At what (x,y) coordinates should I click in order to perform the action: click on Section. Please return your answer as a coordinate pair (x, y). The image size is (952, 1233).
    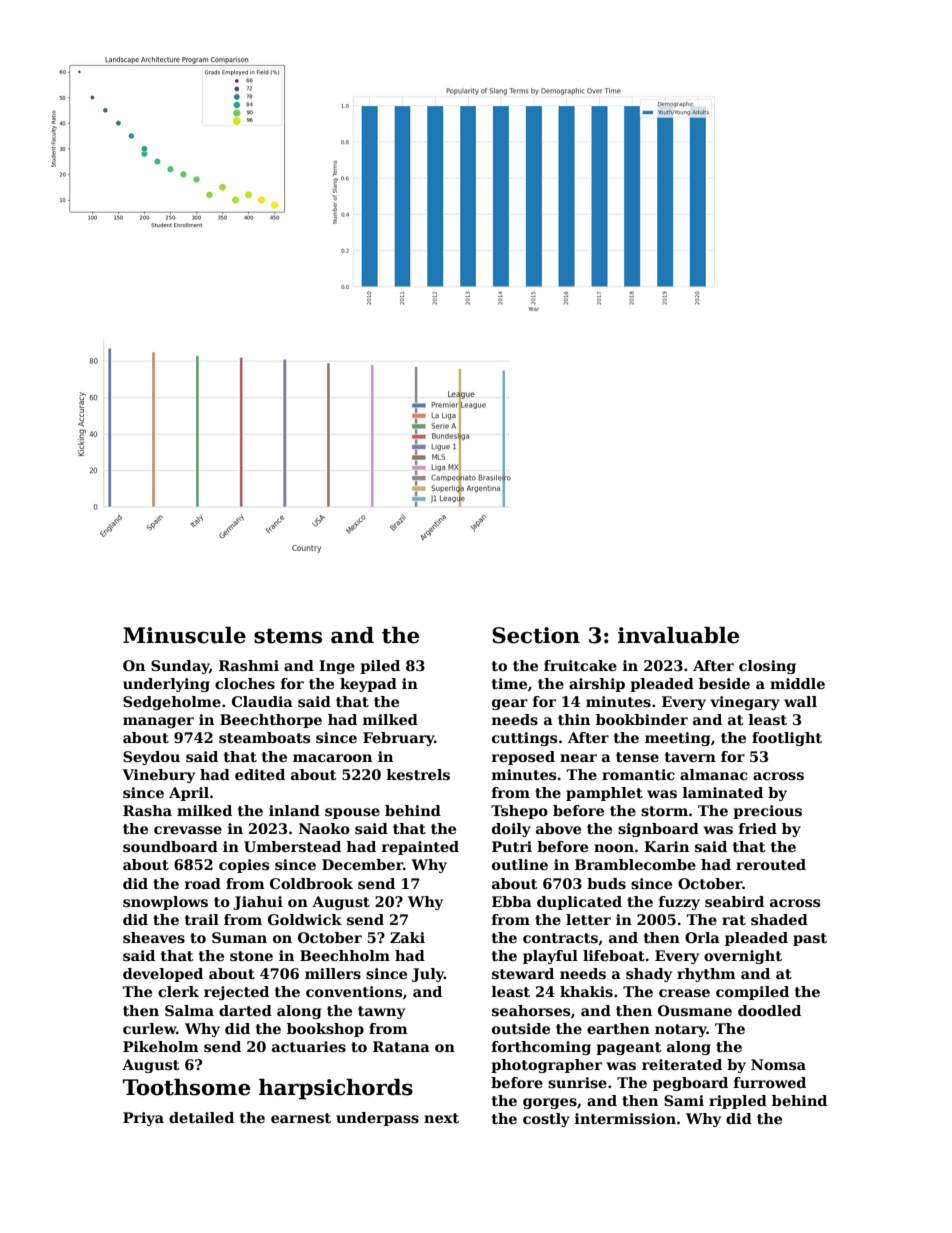
    Looking at the image, I should click on (536, 635).
